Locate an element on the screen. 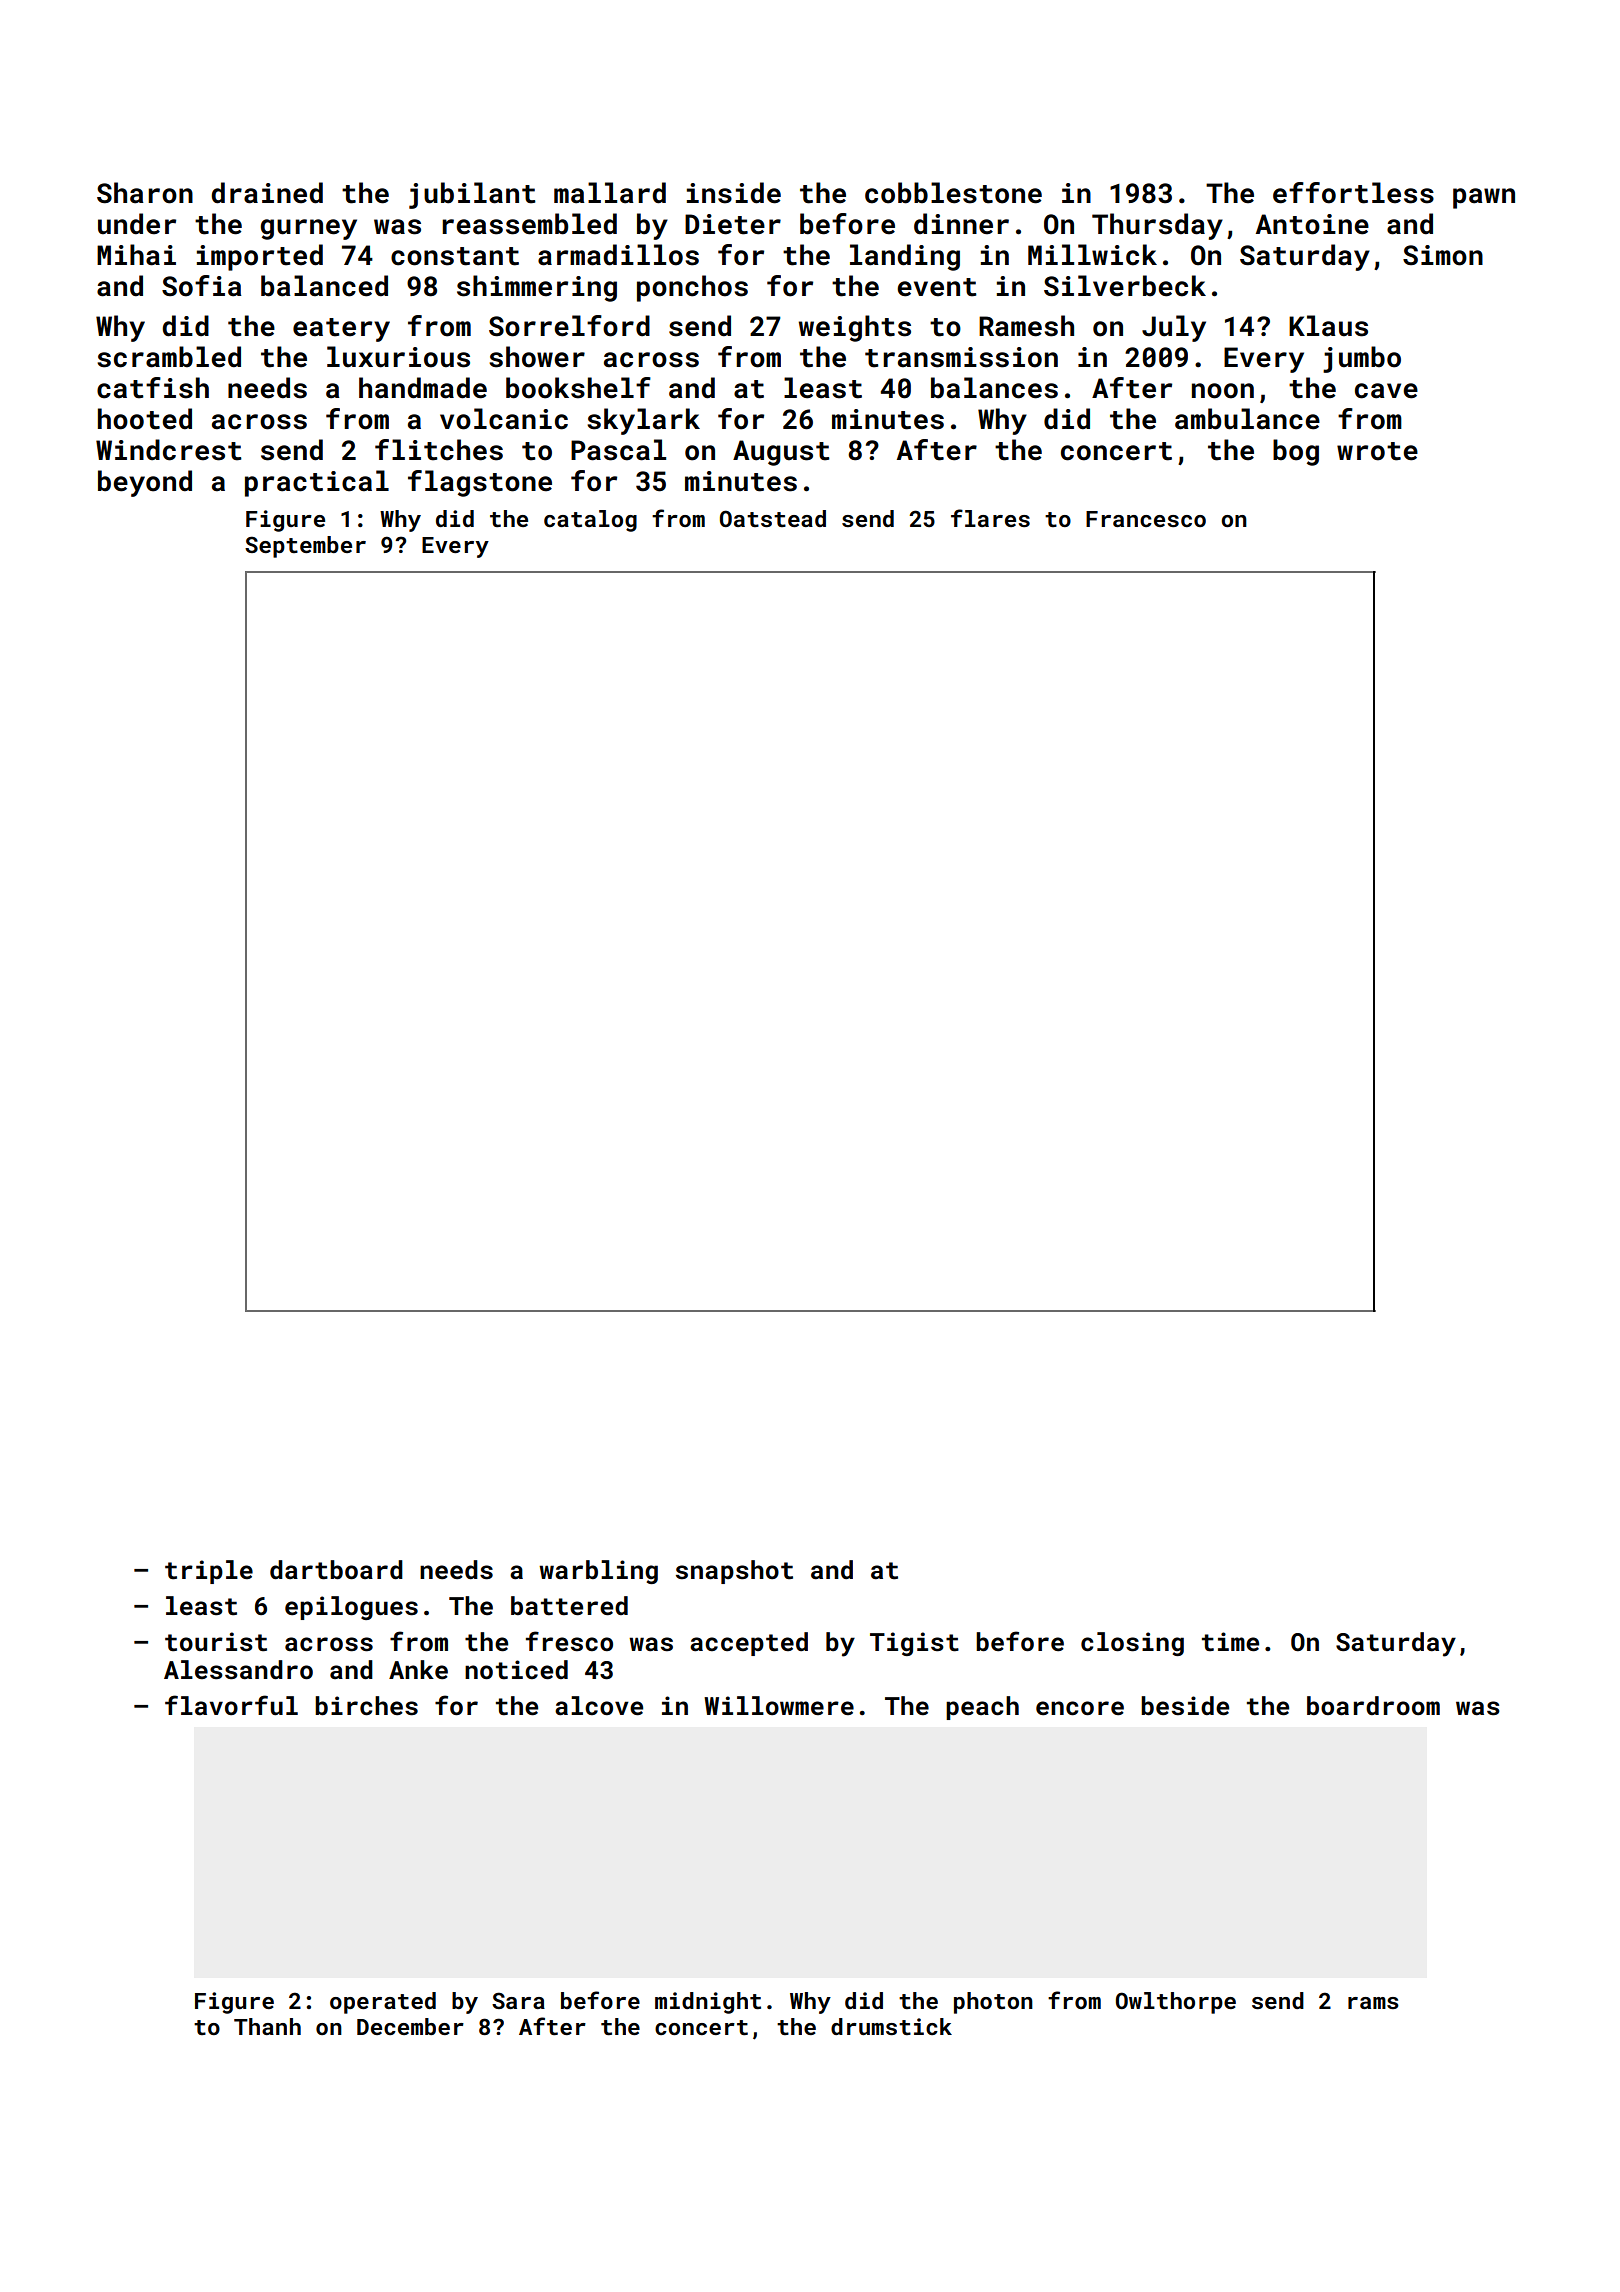 This screenshot has height=2292, width=1620. Simon is located at coordinates (1443, 255).
